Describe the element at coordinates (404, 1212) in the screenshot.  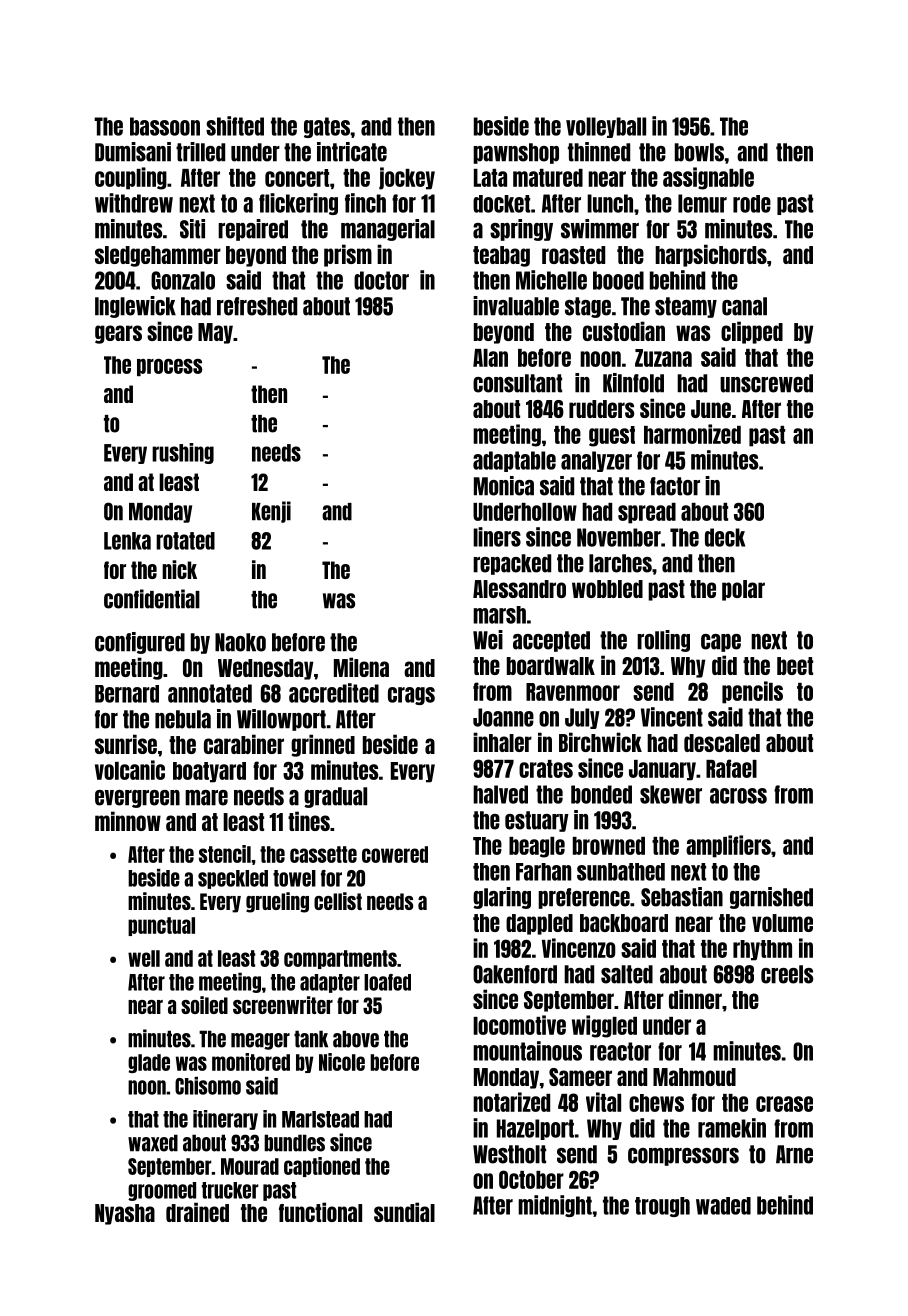
I see `sundial` at that location.
